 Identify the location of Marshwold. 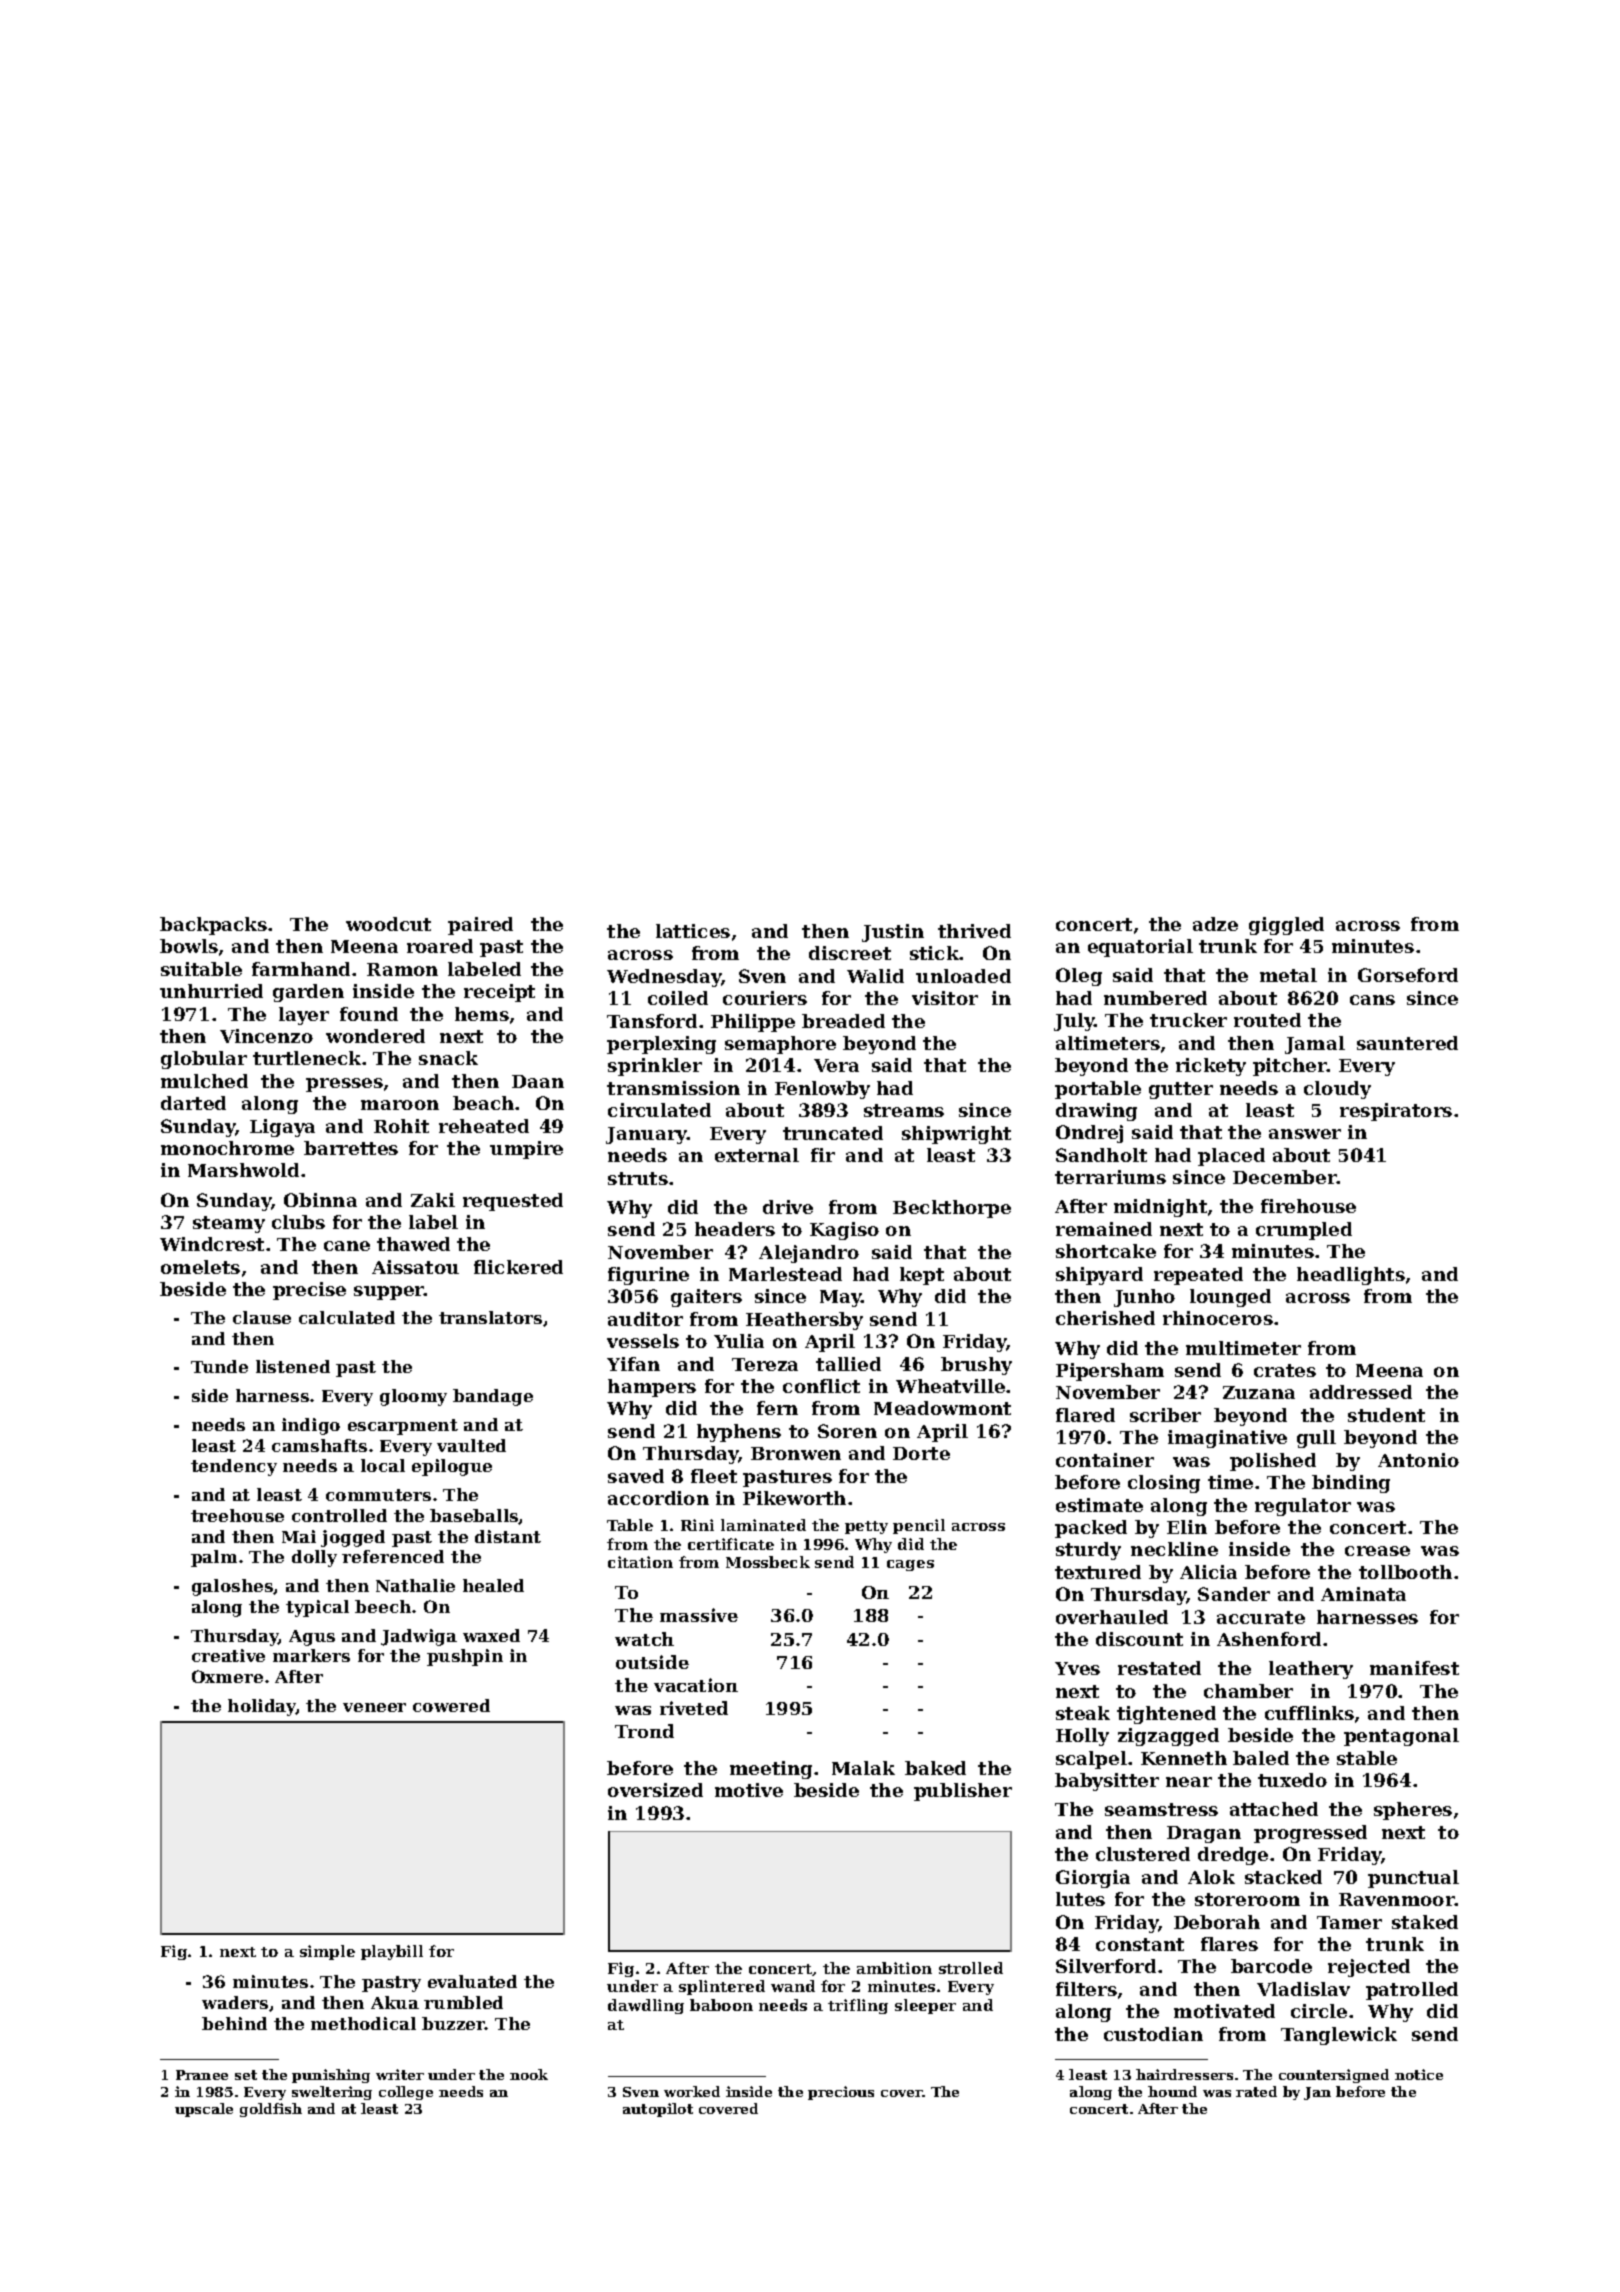
(243, 1170).
